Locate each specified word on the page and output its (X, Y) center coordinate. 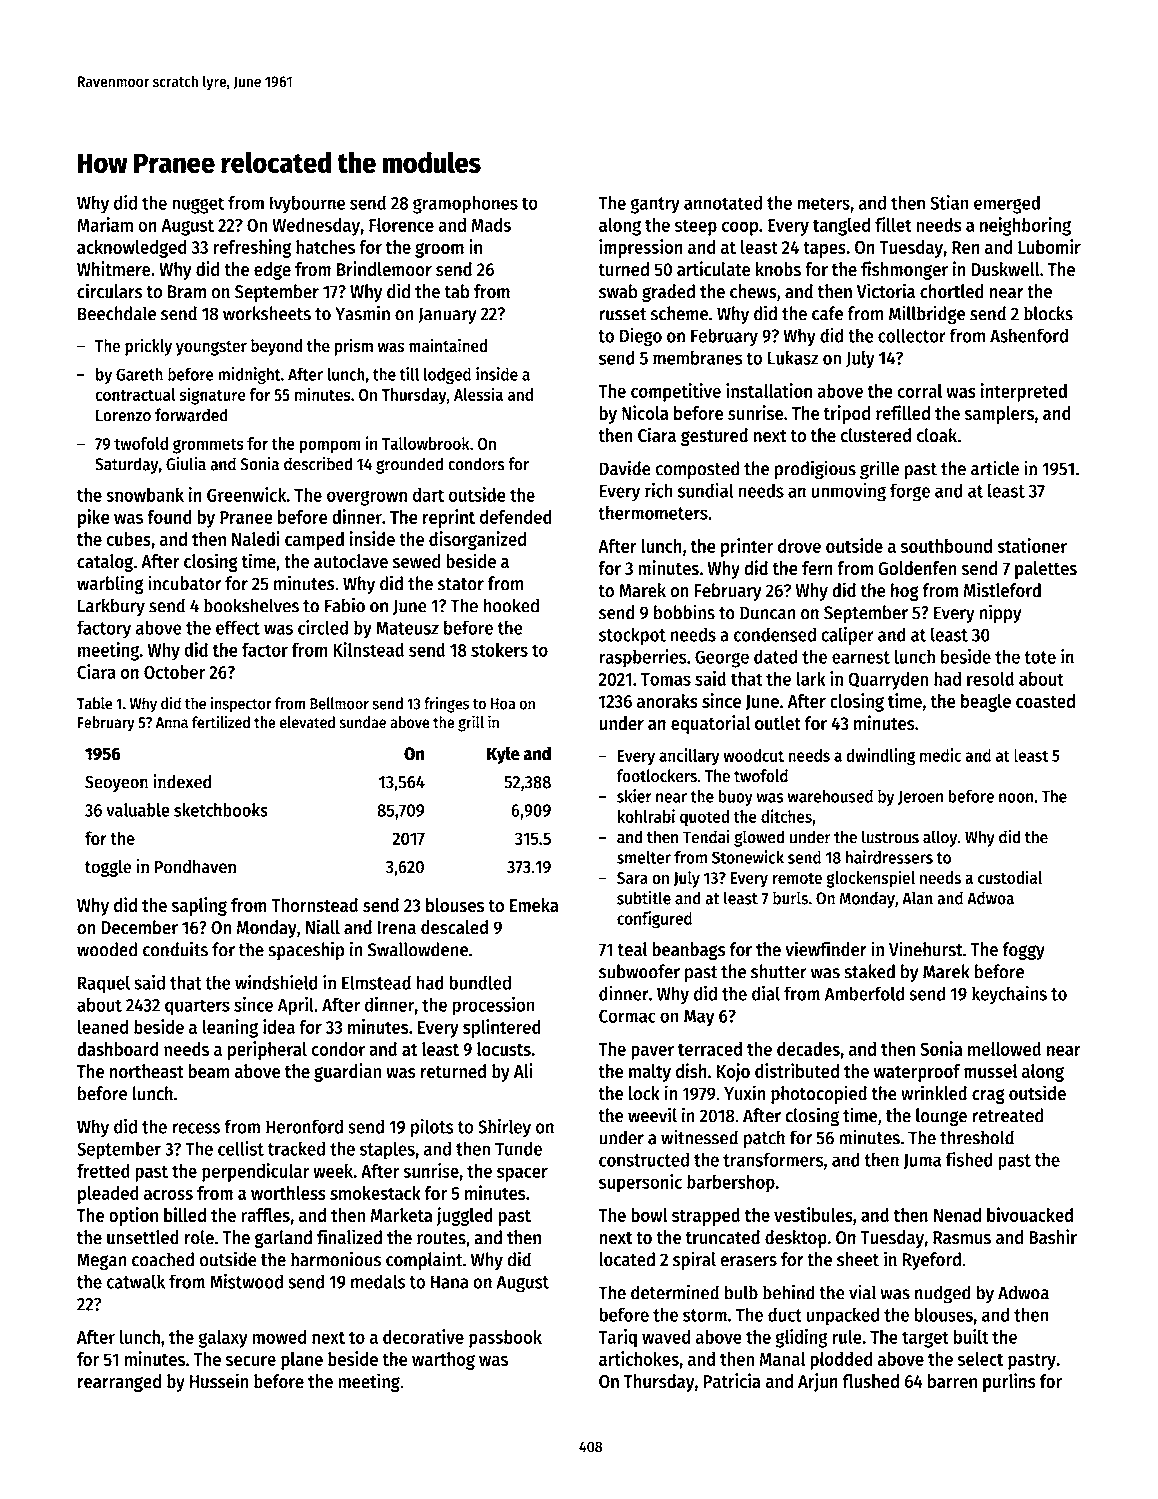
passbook (505, 1339)
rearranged (119, 1383)
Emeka (534, 905)
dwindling (880, 757)
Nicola (645, 413)
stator (461, 584)
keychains (1009, 995)
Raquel (104, 984)
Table (95, 703)
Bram (187, 292)
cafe (827, 313)
